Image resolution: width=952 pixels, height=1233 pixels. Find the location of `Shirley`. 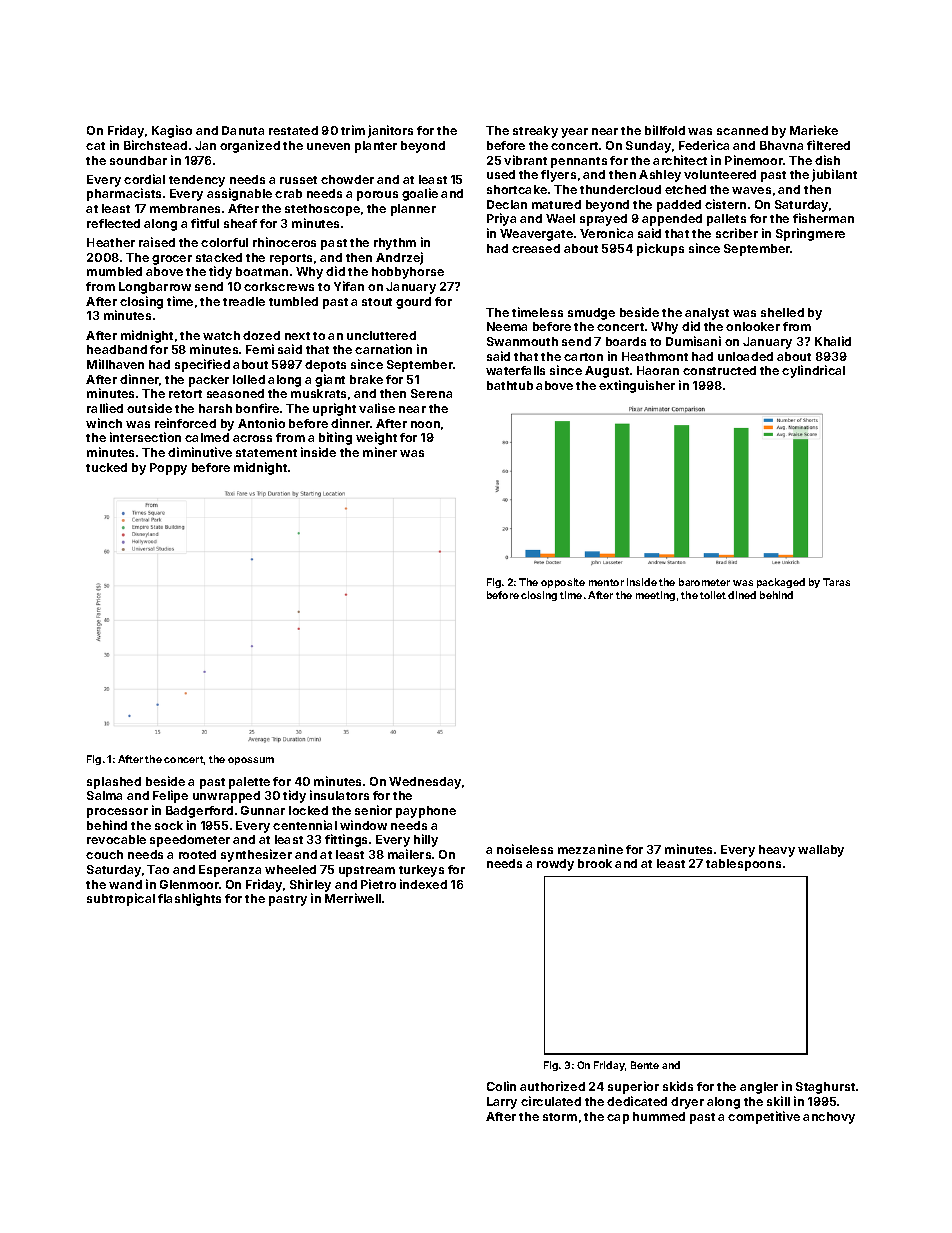

Shirley is located at coordinates (310, 885).
